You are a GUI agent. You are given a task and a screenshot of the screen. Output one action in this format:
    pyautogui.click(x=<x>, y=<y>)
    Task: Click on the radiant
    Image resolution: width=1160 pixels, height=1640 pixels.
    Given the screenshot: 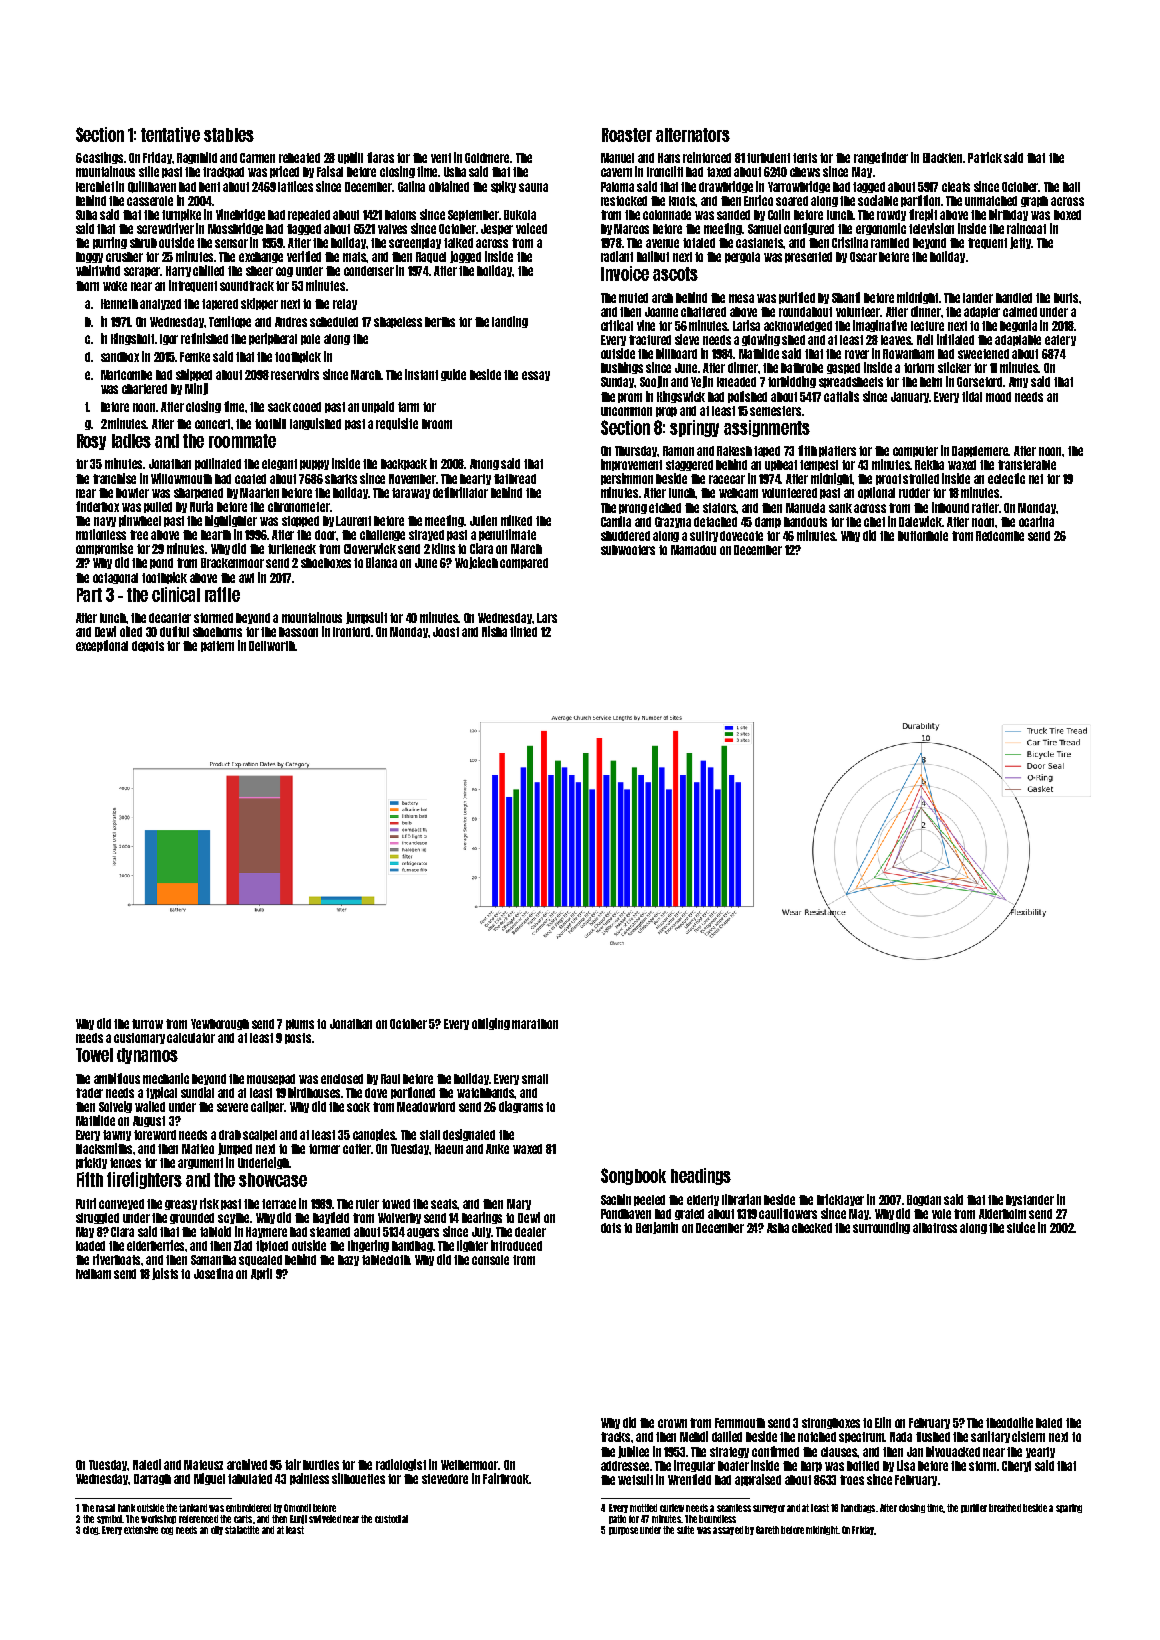 What is the action you would take?
    pyautogui.click(x=617, y=256)
